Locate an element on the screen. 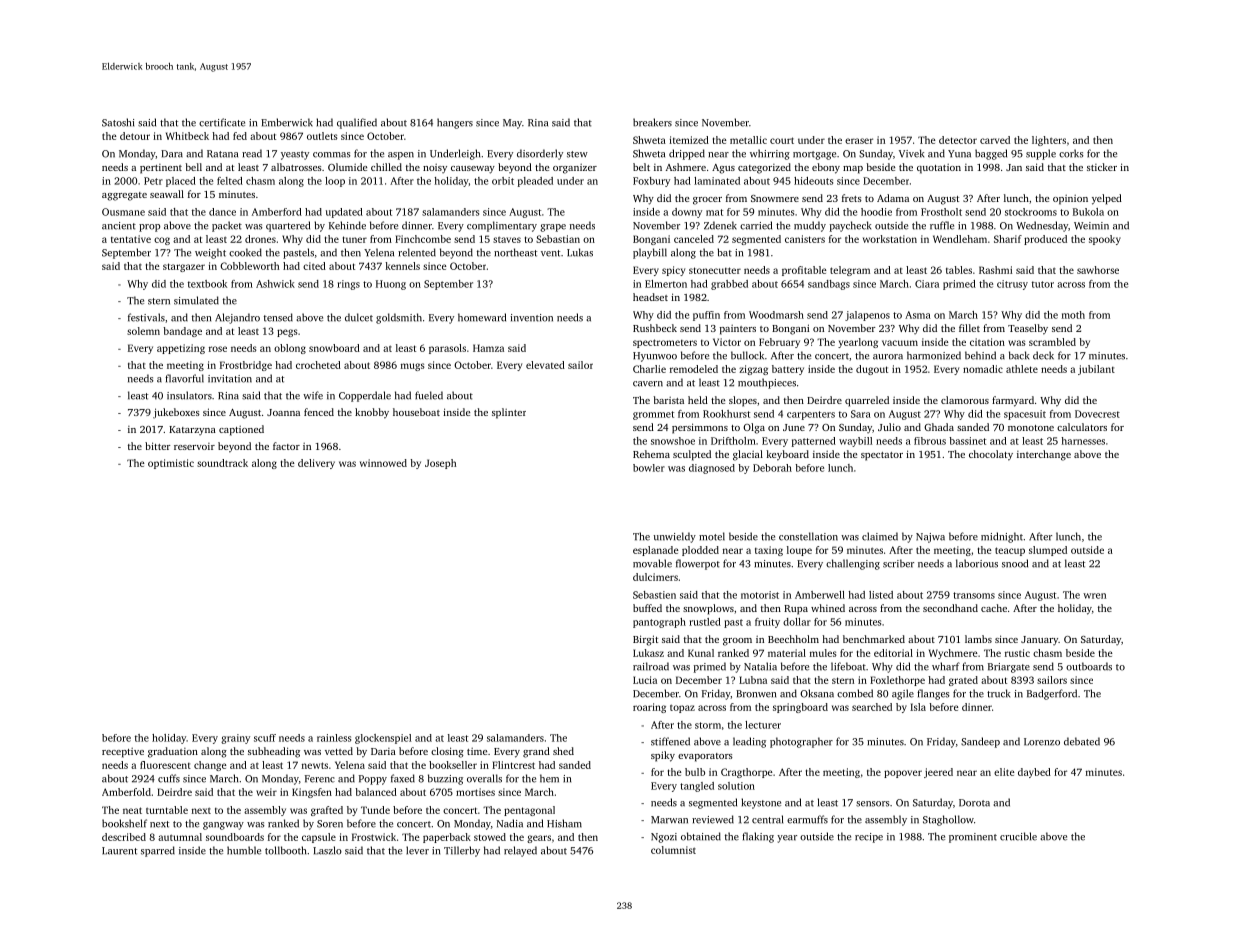 The width and height of the screenshot is (1233, 952). debated is located at coordinates (1082, 741).
